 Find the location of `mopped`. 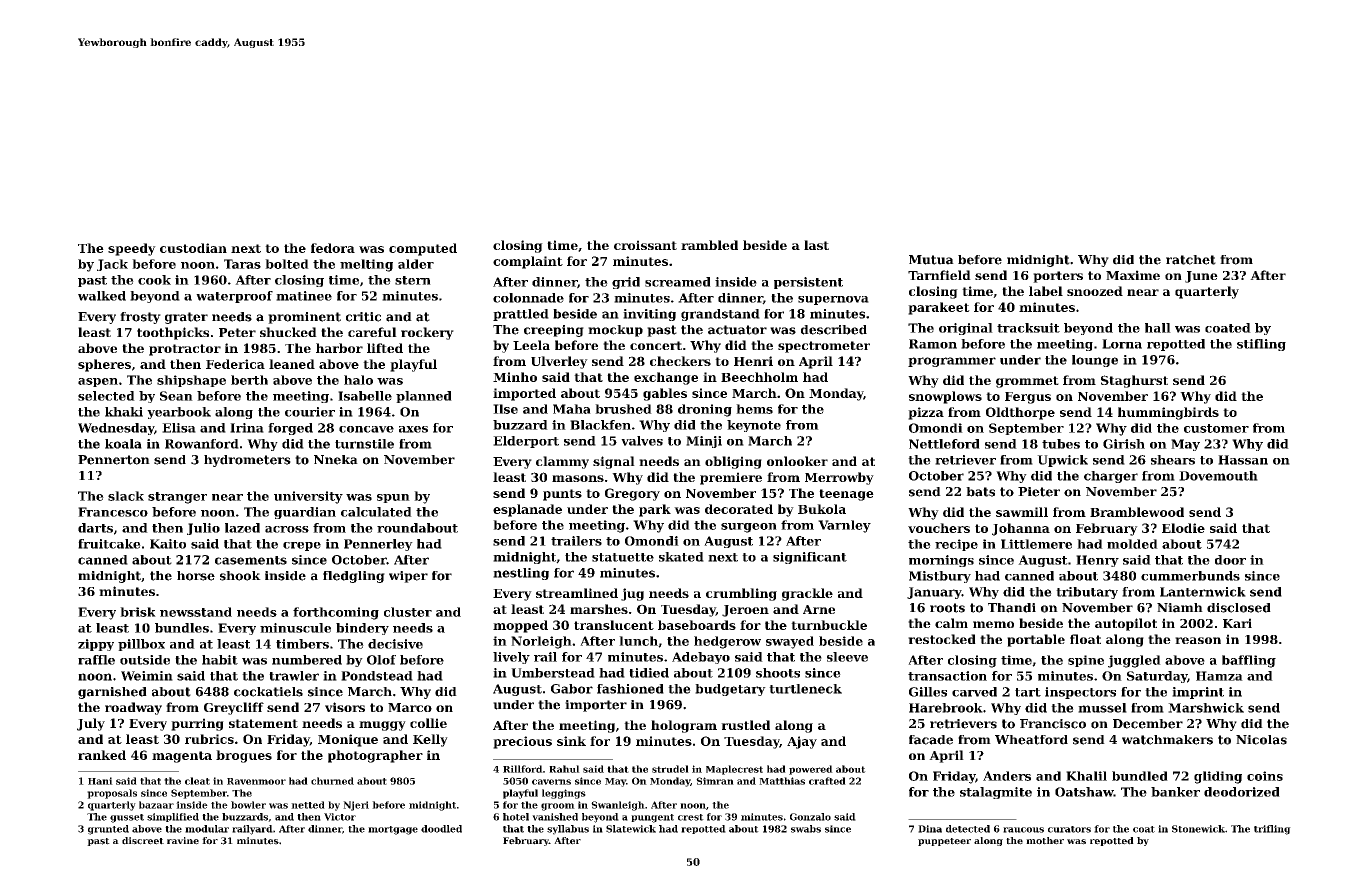

mopped is located at coordinates (520, 626).
